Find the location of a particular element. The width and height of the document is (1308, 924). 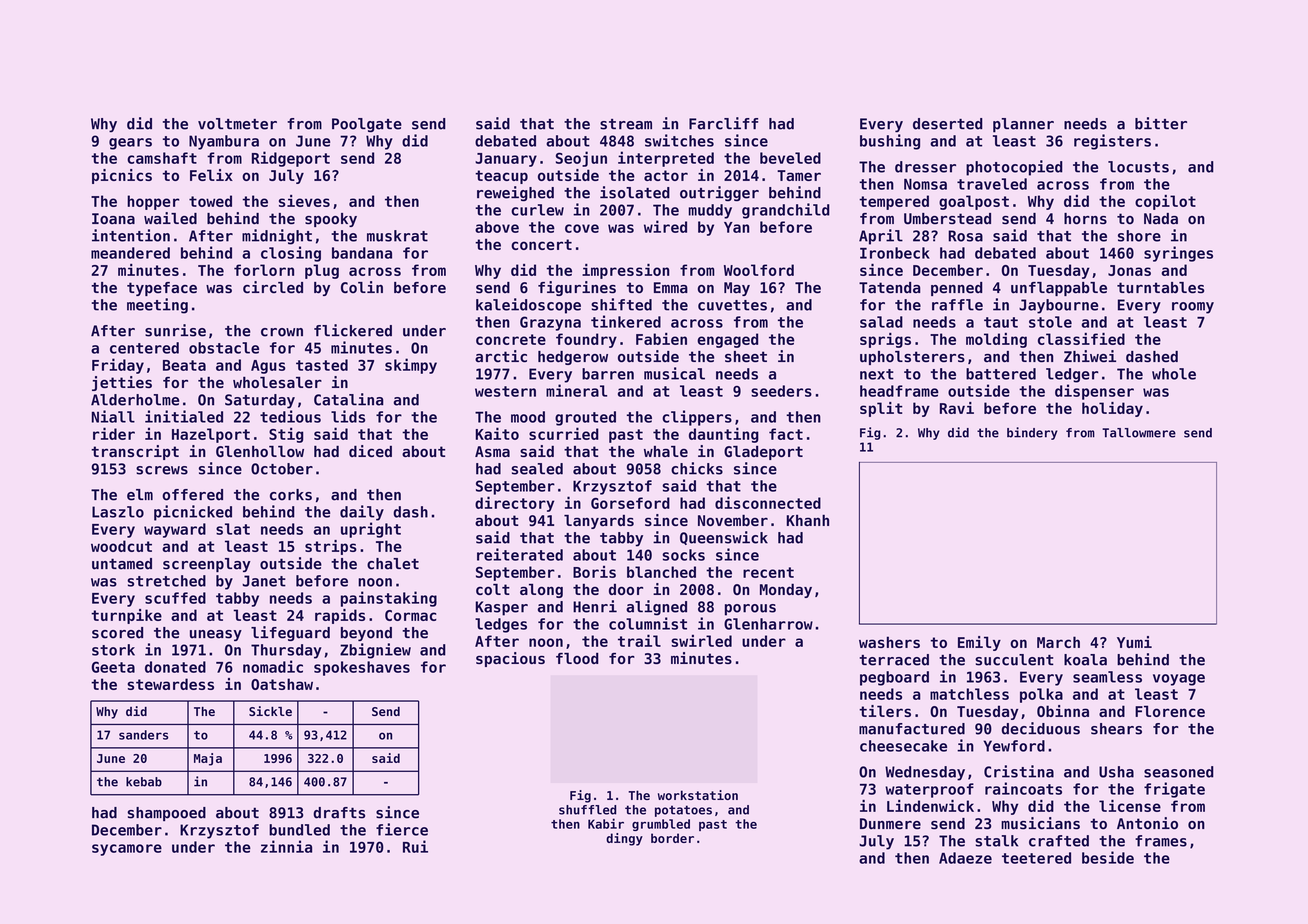

locusts is located at coordinates (1138, 167).
